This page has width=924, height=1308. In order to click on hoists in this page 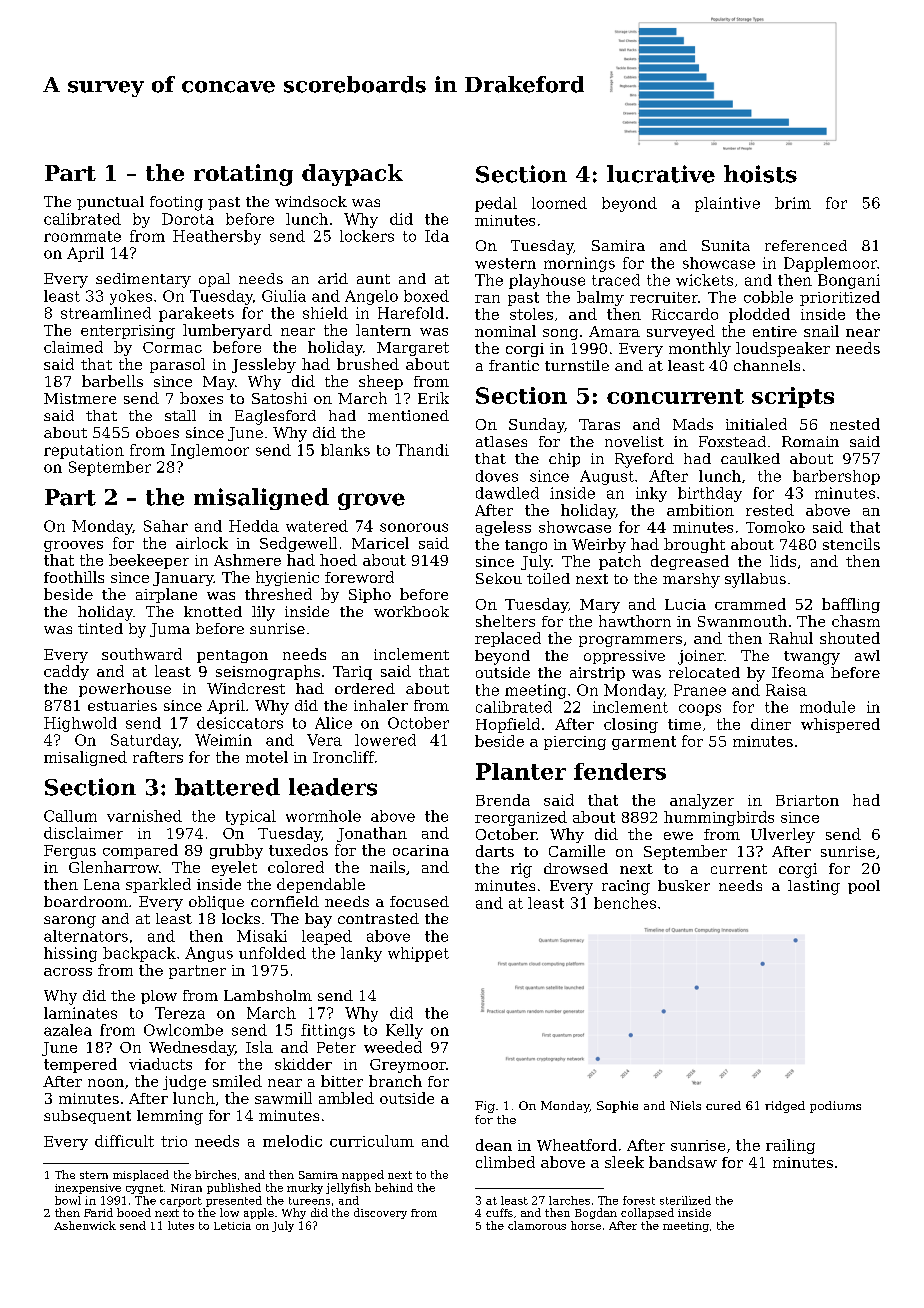, I will do `click(760, 174)`.
